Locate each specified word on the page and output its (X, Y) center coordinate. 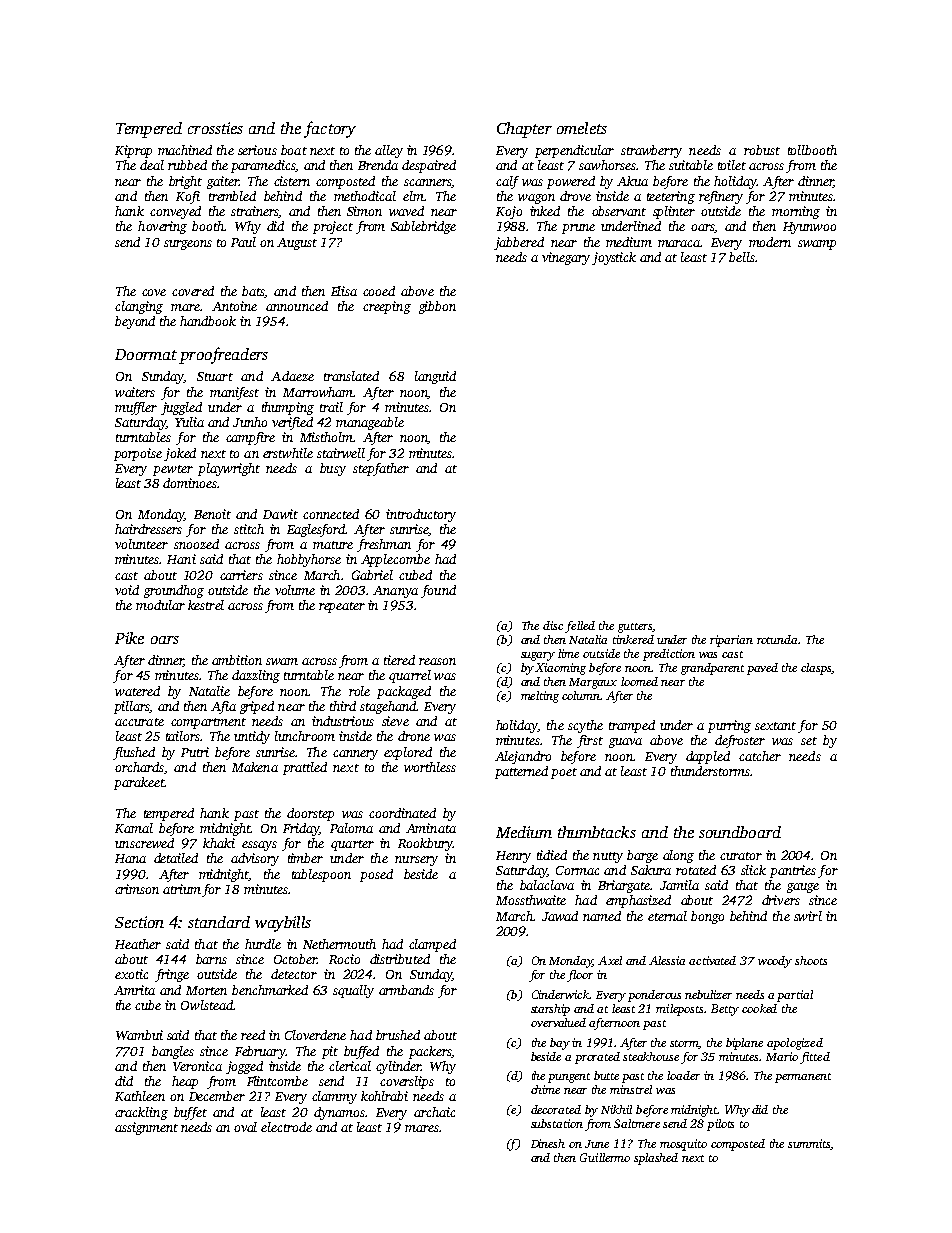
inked (545, 211)
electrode (286, 1127)
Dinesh (548, 1143)
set (809, 741)
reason (437, 661)
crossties (215, 128)
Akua (632, 181)
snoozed (196, 544)
